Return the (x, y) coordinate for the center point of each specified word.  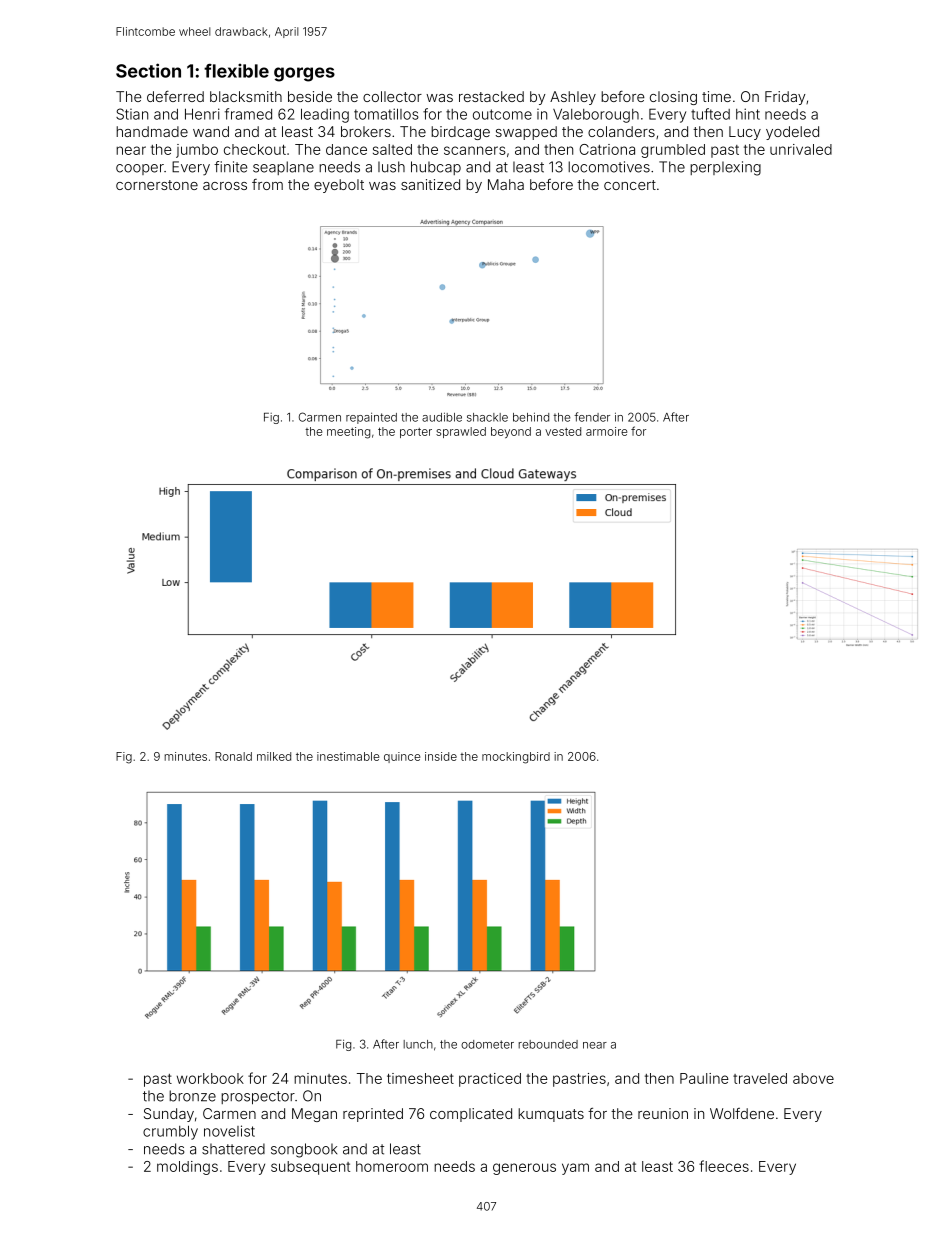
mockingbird (516, 758)
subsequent (310, 1168)
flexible (236, 70)
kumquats (551, 1115)
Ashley (573, 98)
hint (748, 114)
